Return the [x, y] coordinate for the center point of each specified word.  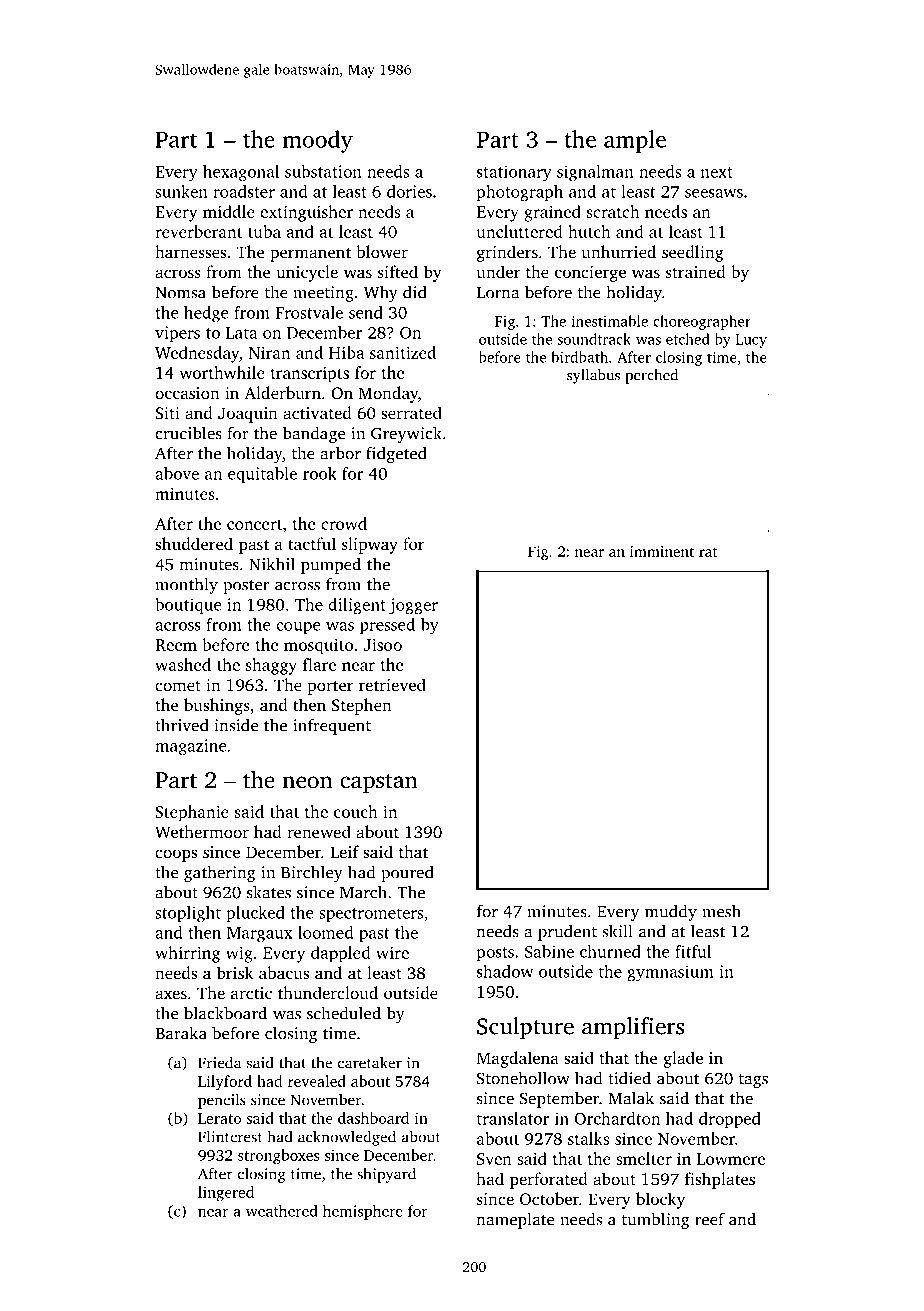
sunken [181, 191]
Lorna [498, 293]
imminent [662, 551]
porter [330, 688]
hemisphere [363, 1212]
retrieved [392, 684]
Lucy [751, 341]
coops [176, 855]
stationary [514, 173]
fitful [693, 951]
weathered [282, 1211]
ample [635, 141]
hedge [206, 314]
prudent [567, 932]
